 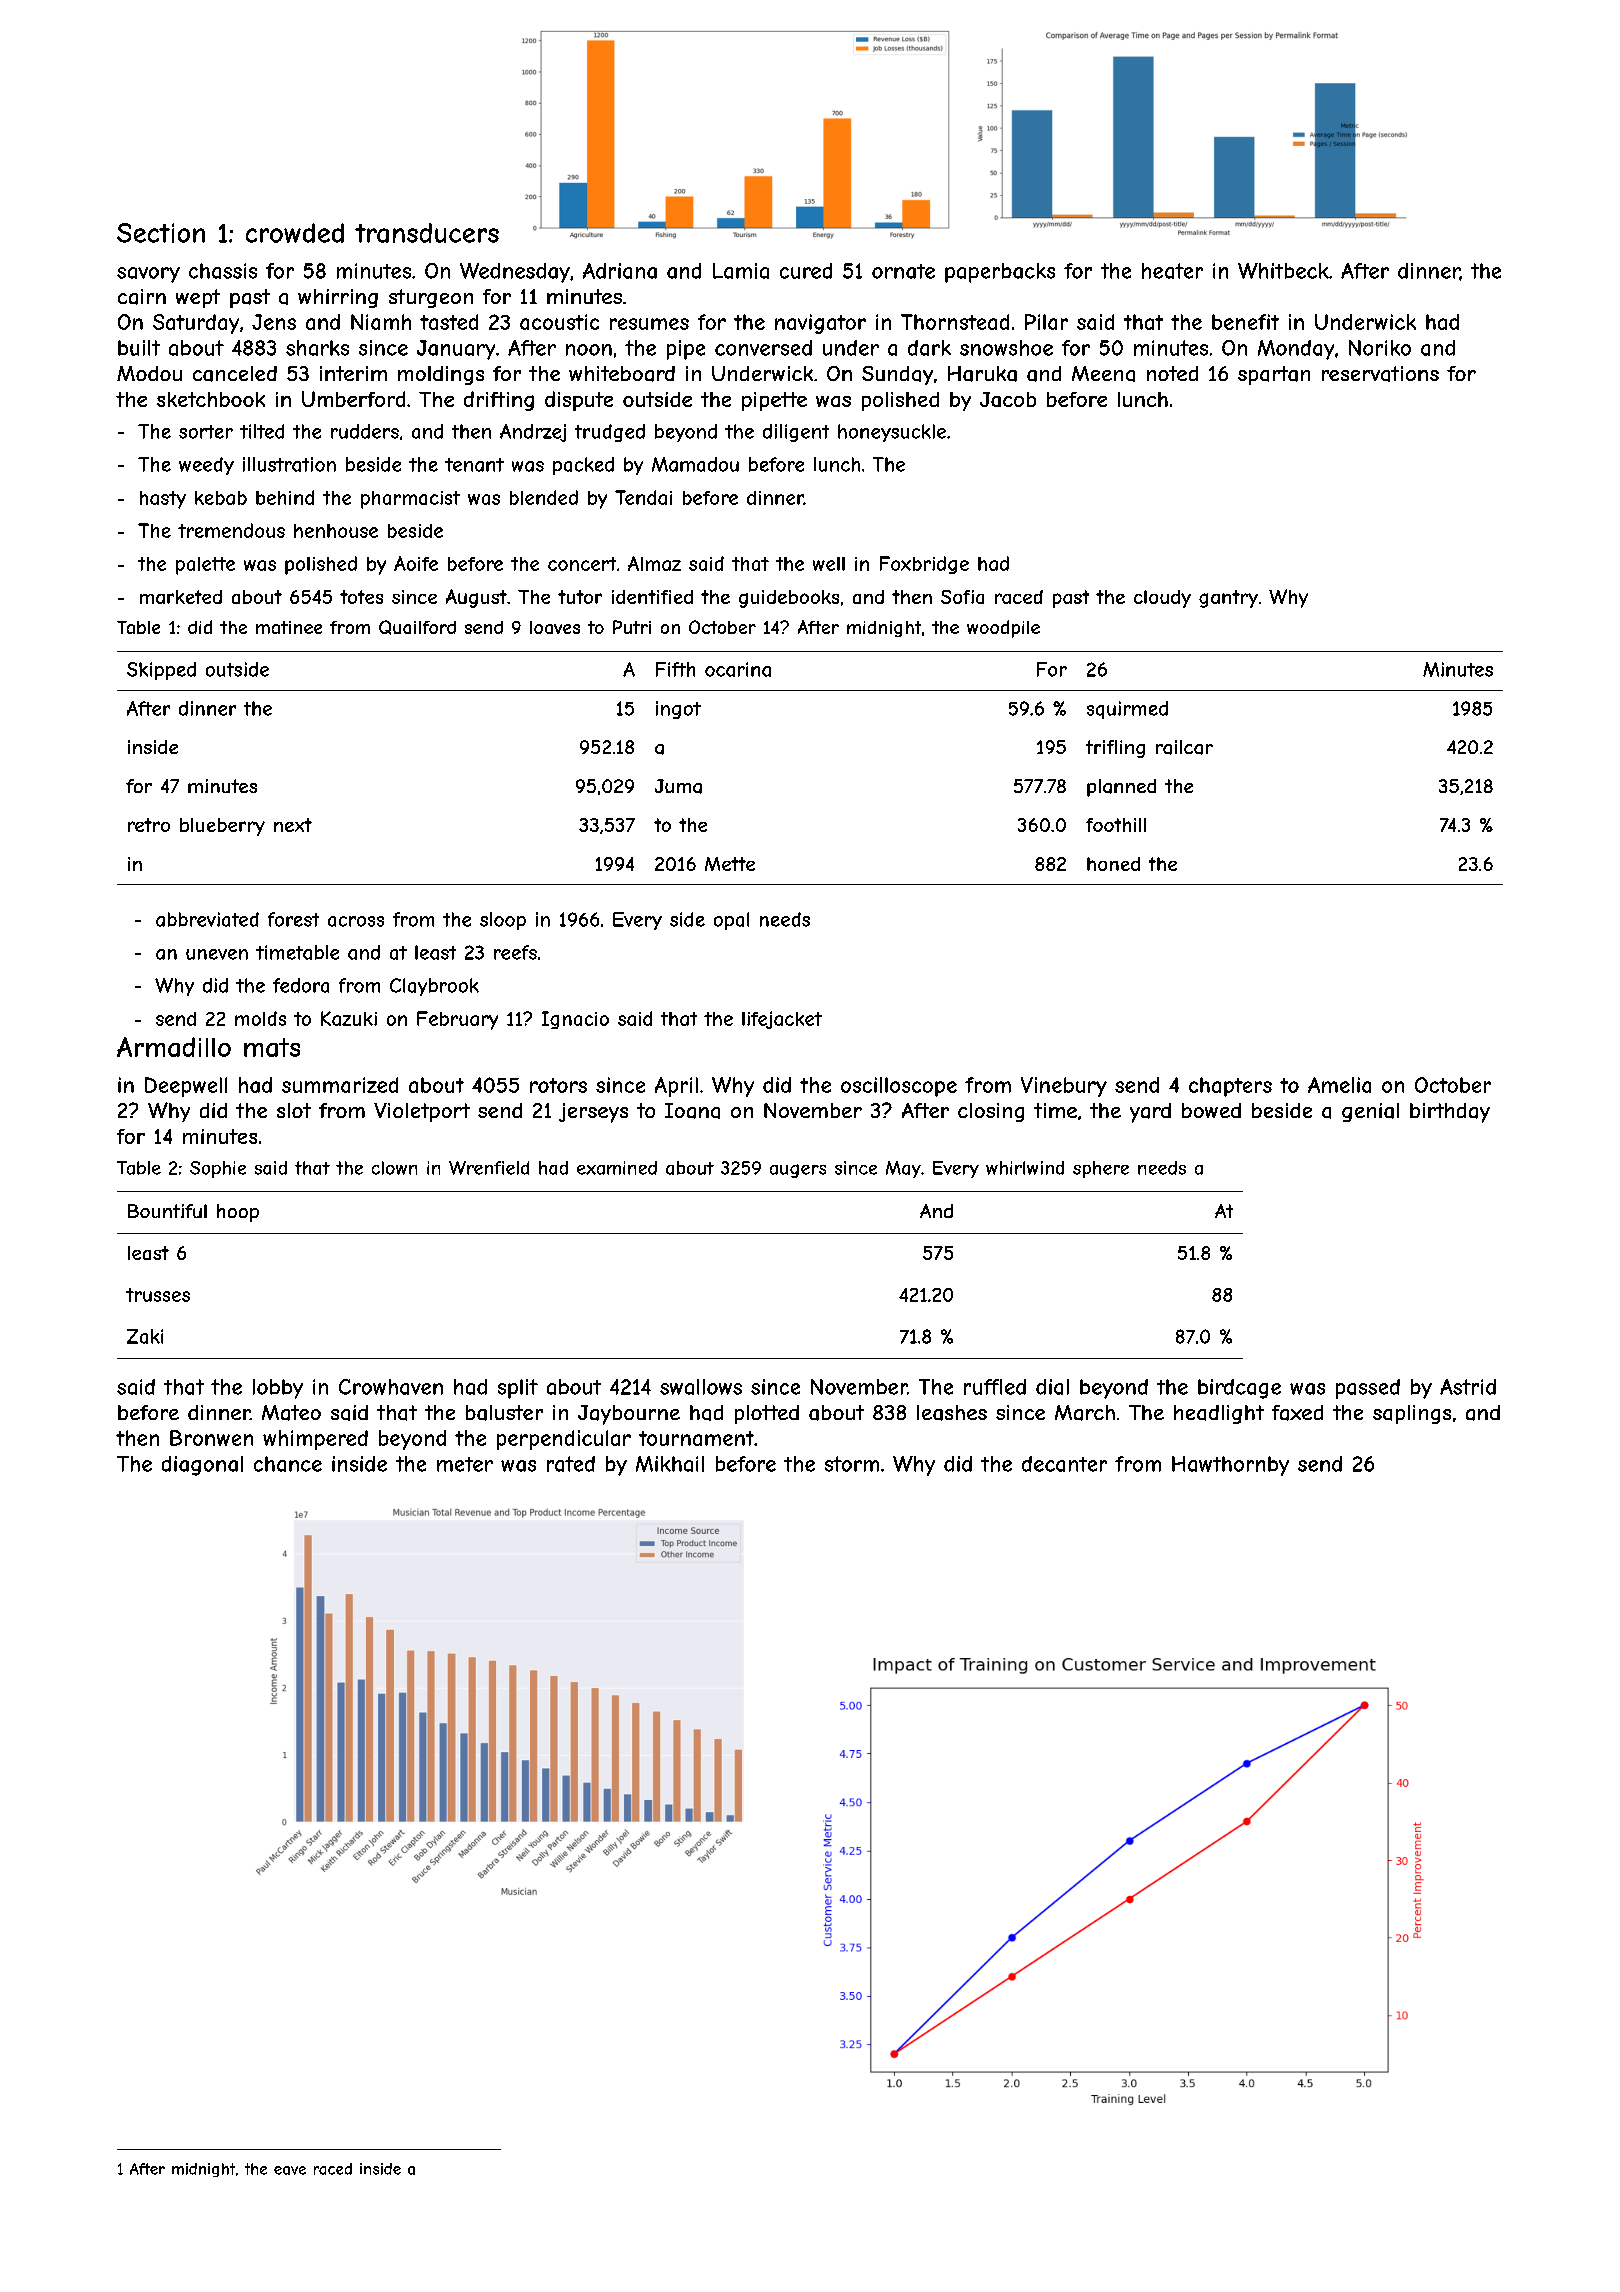 What do you see at coordinates (1008, 399) in the image?
I see `Jacob` at bounding box center [1008, 399].
